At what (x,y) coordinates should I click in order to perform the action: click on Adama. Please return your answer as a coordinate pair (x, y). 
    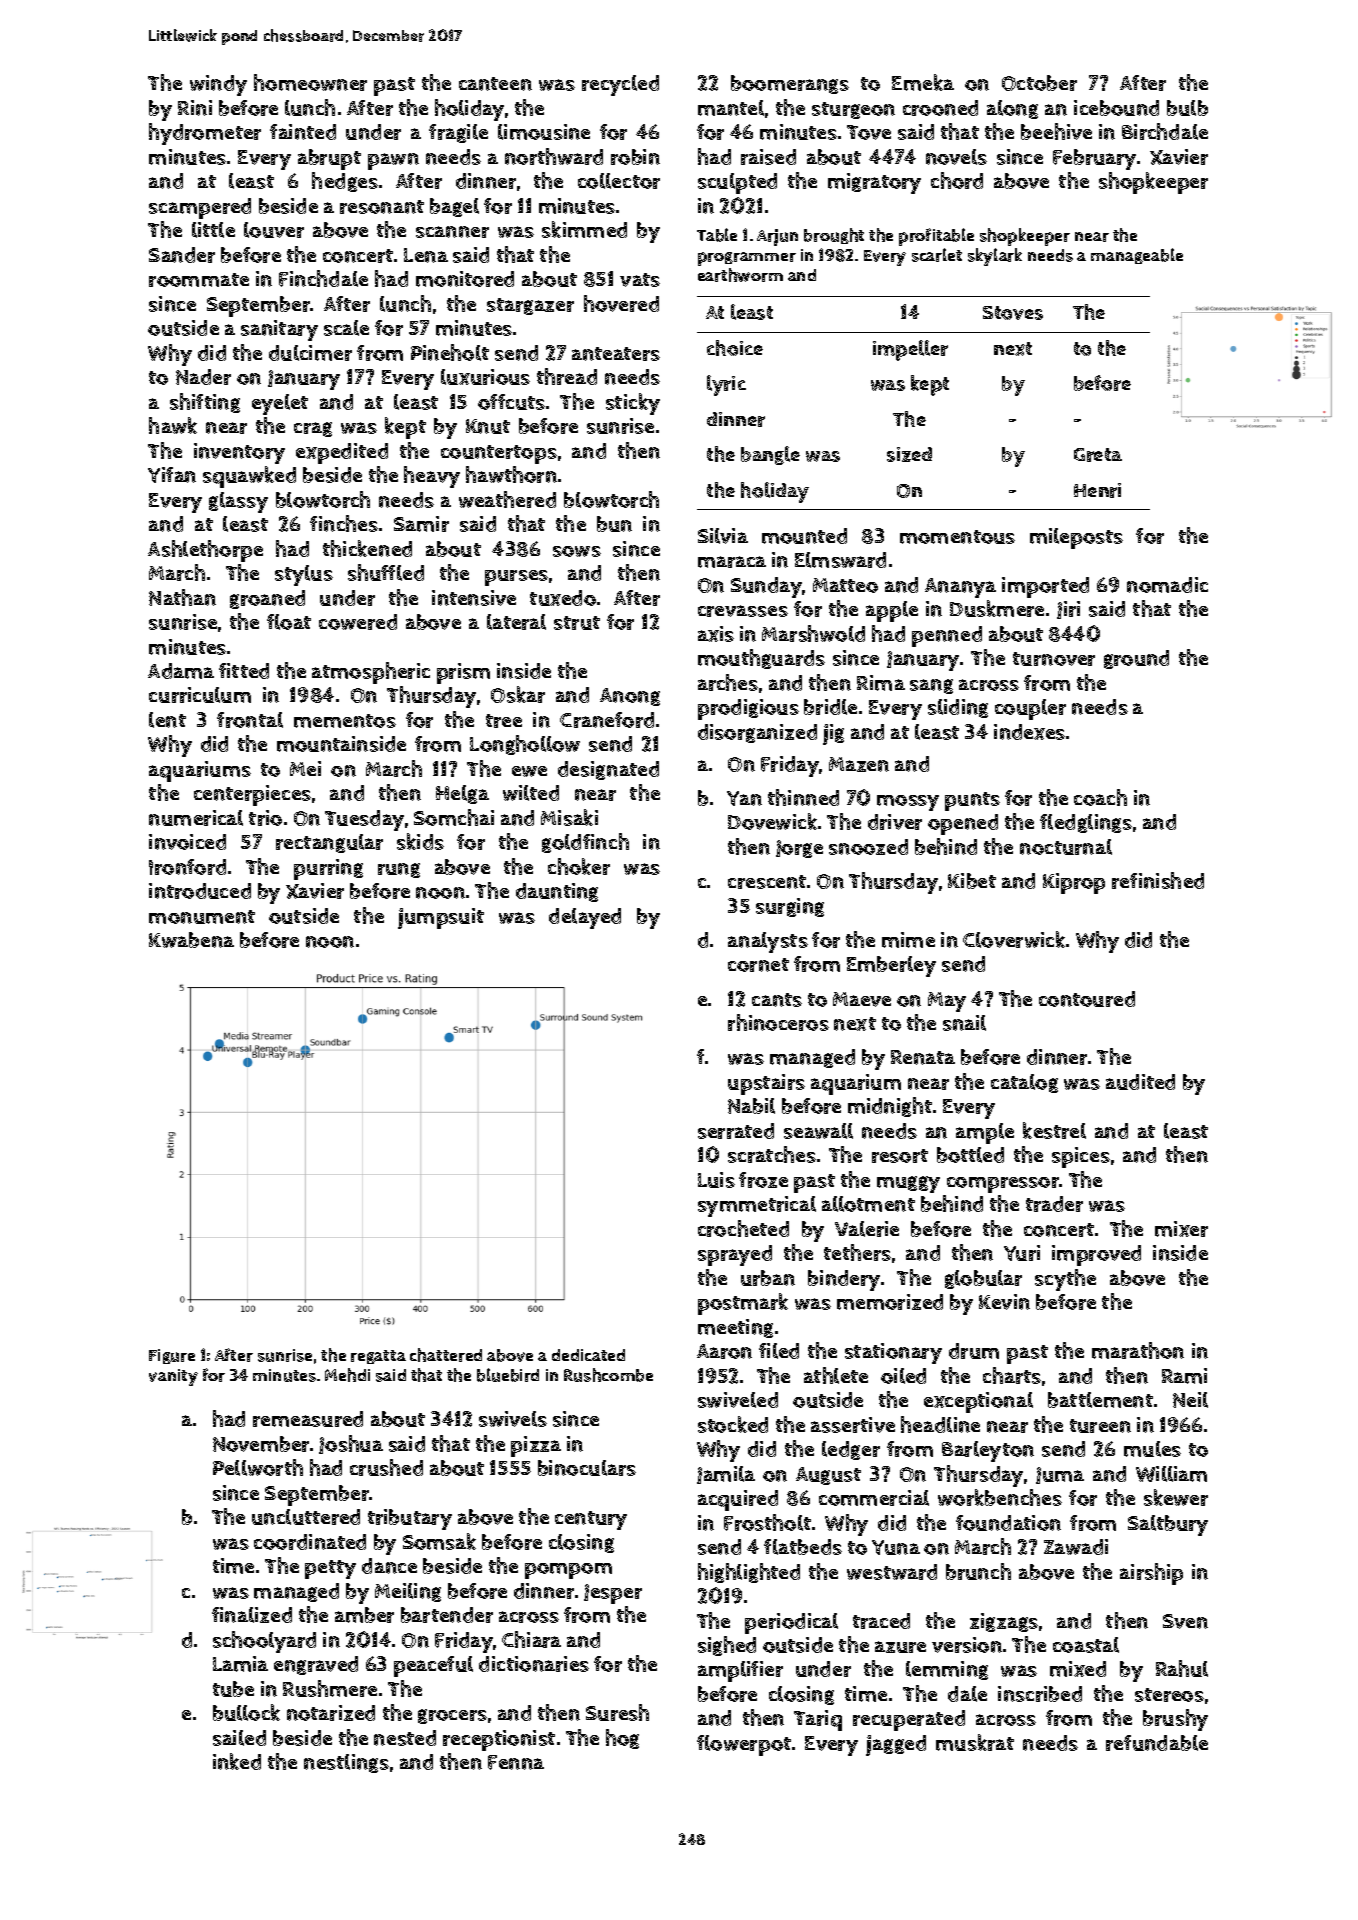
    Looking at the image, I should click on (181, 671).
